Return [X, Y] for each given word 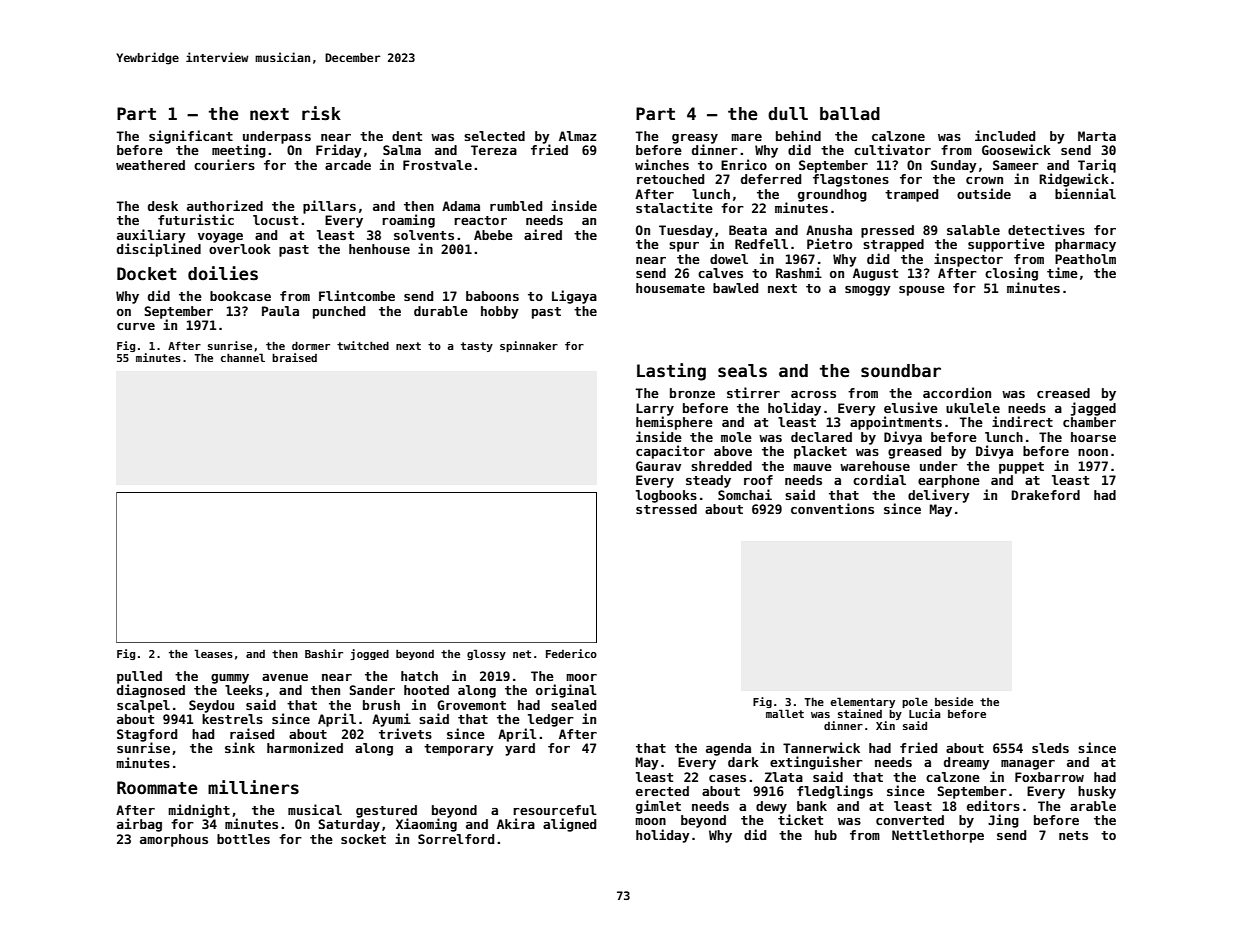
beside [954, 701]
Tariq [1097, 166]
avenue [285, 677]
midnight [199, 811]
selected [494, 136]
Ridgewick [1074, 180]
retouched [670, 179]
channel [243, 357]
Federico [571, 653]
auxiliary [151, 236]
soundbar [901, 371]
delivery [939, 496]
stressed [666, 509]
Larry [655, 409]
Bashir [324, 653]
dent [407, 136]
